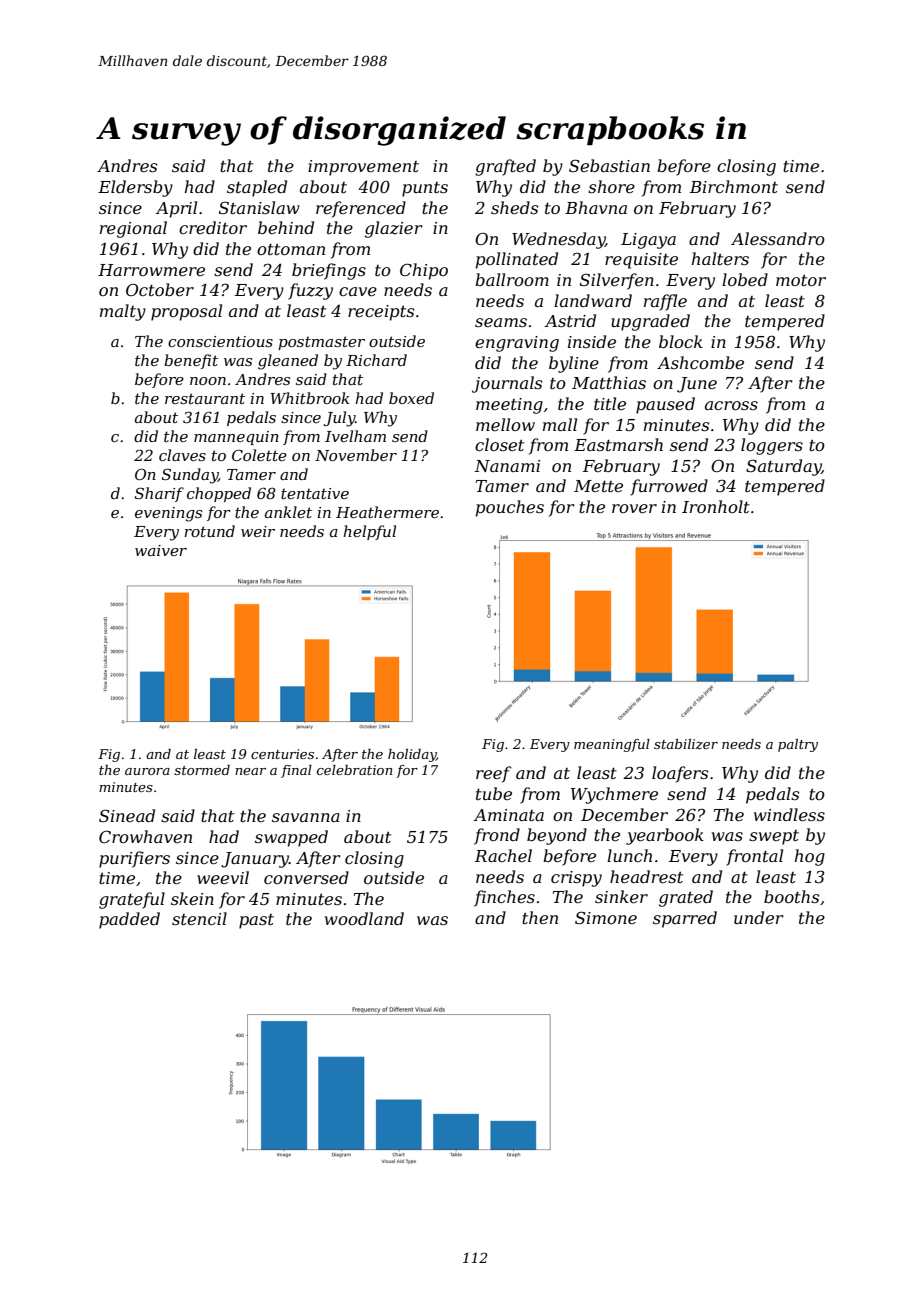  I want to click on grafted, so click(505, 167).
